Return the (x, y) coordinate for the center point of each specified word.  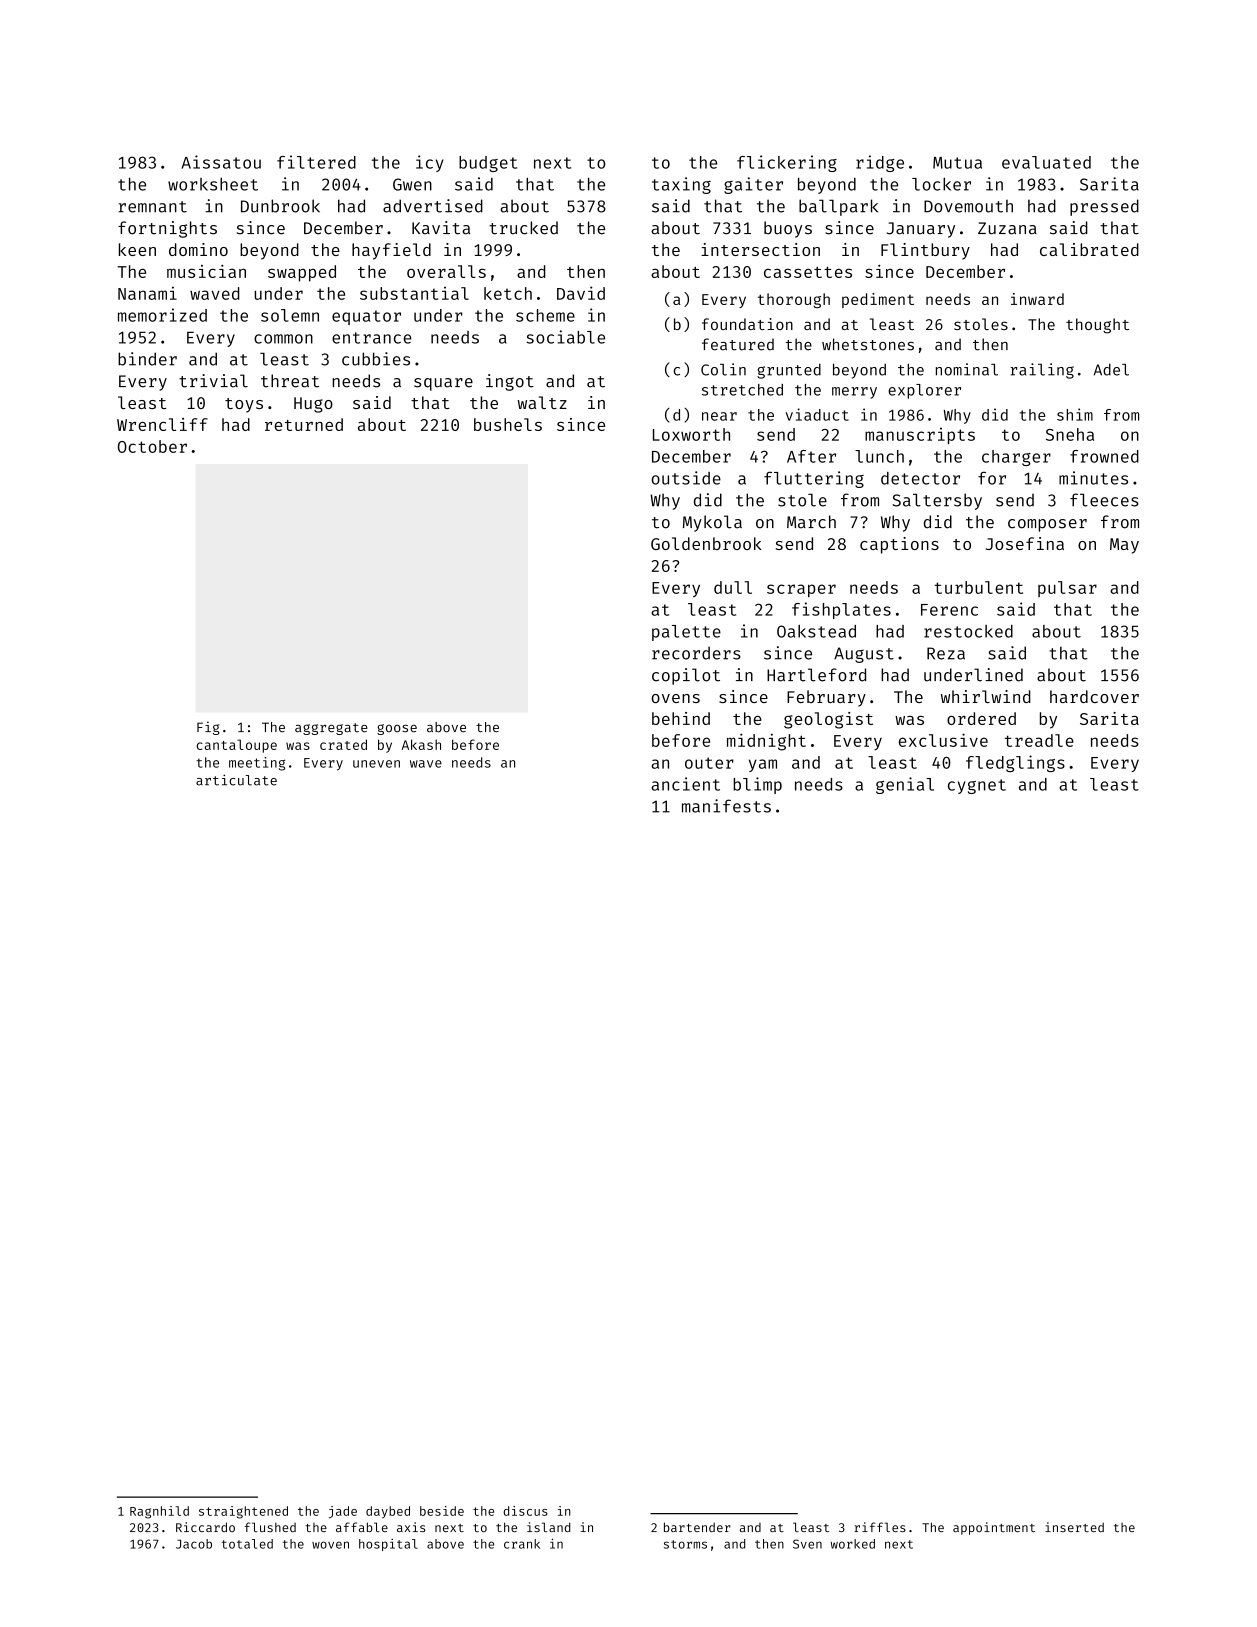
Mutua (957, 163)
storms (685, 1544)
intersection (760, 249)
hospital (388, 1545)
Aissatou (221, 162)
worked (853, 1544)
